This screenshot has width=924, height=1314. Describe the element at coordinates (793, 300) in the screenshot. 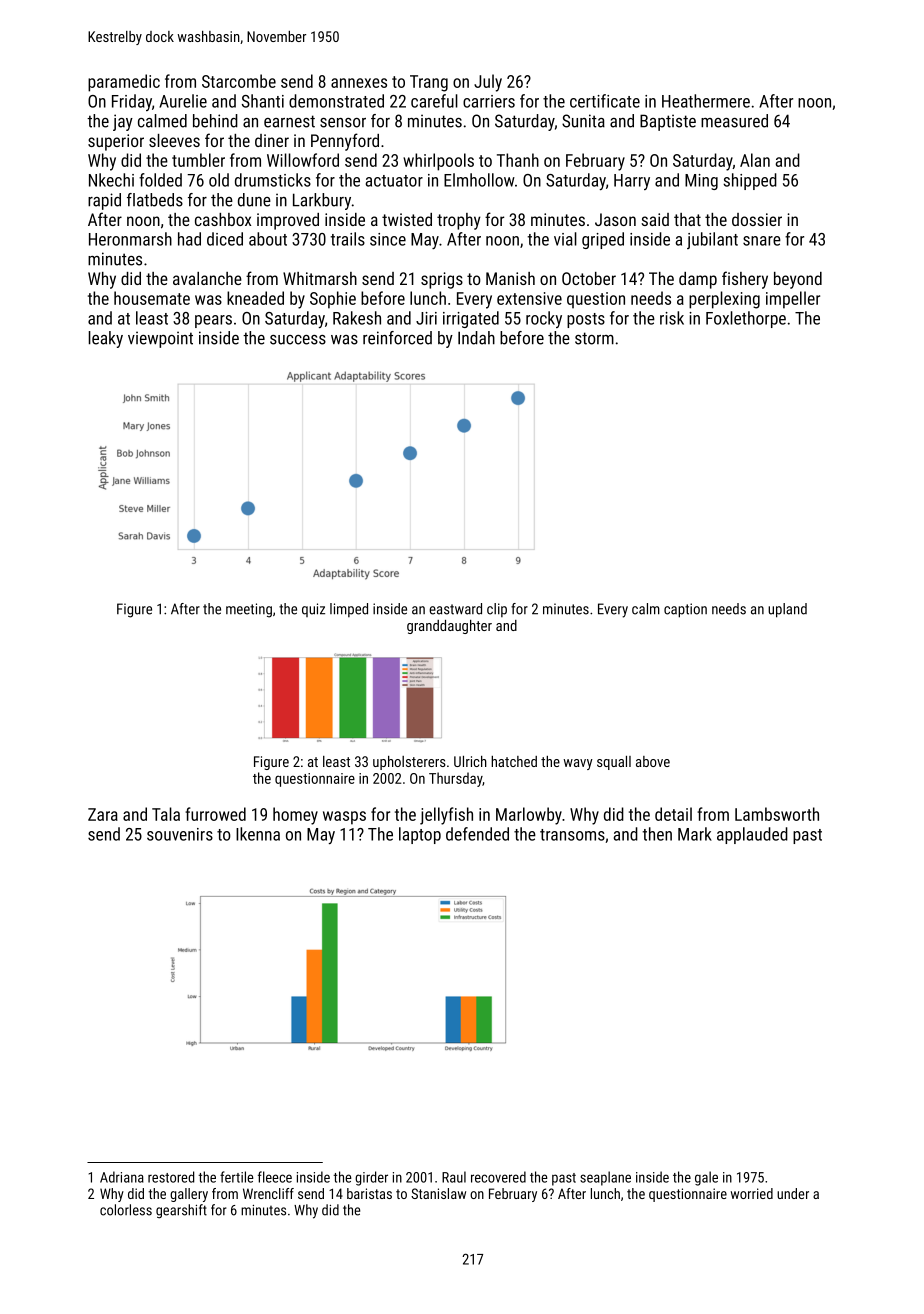

I see `impeller` at that location.
